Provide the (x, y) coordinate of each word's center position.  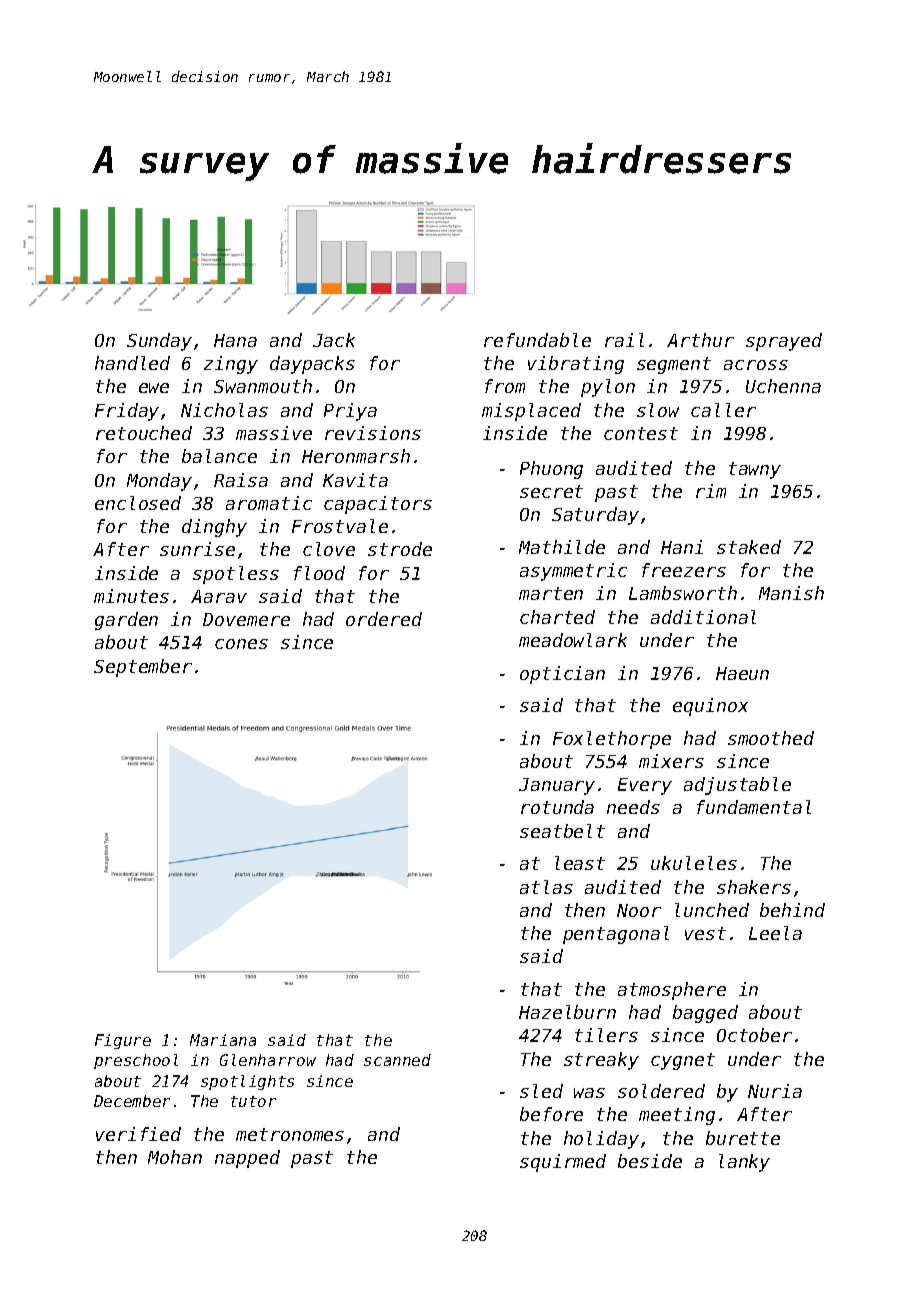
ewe (154, 388)
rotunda (557, 807)
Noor (639, 910)
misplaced (531, 412)
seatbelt (562, 831)
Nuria (775, 1091)
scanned (397, 1060)
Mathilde (562, 547)
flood (319, 573)
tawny (755, 470)
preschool (136, 1061)
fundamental (754, 807)
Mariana (223, 1040)
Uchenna (783, 386)
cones (241, 644)
